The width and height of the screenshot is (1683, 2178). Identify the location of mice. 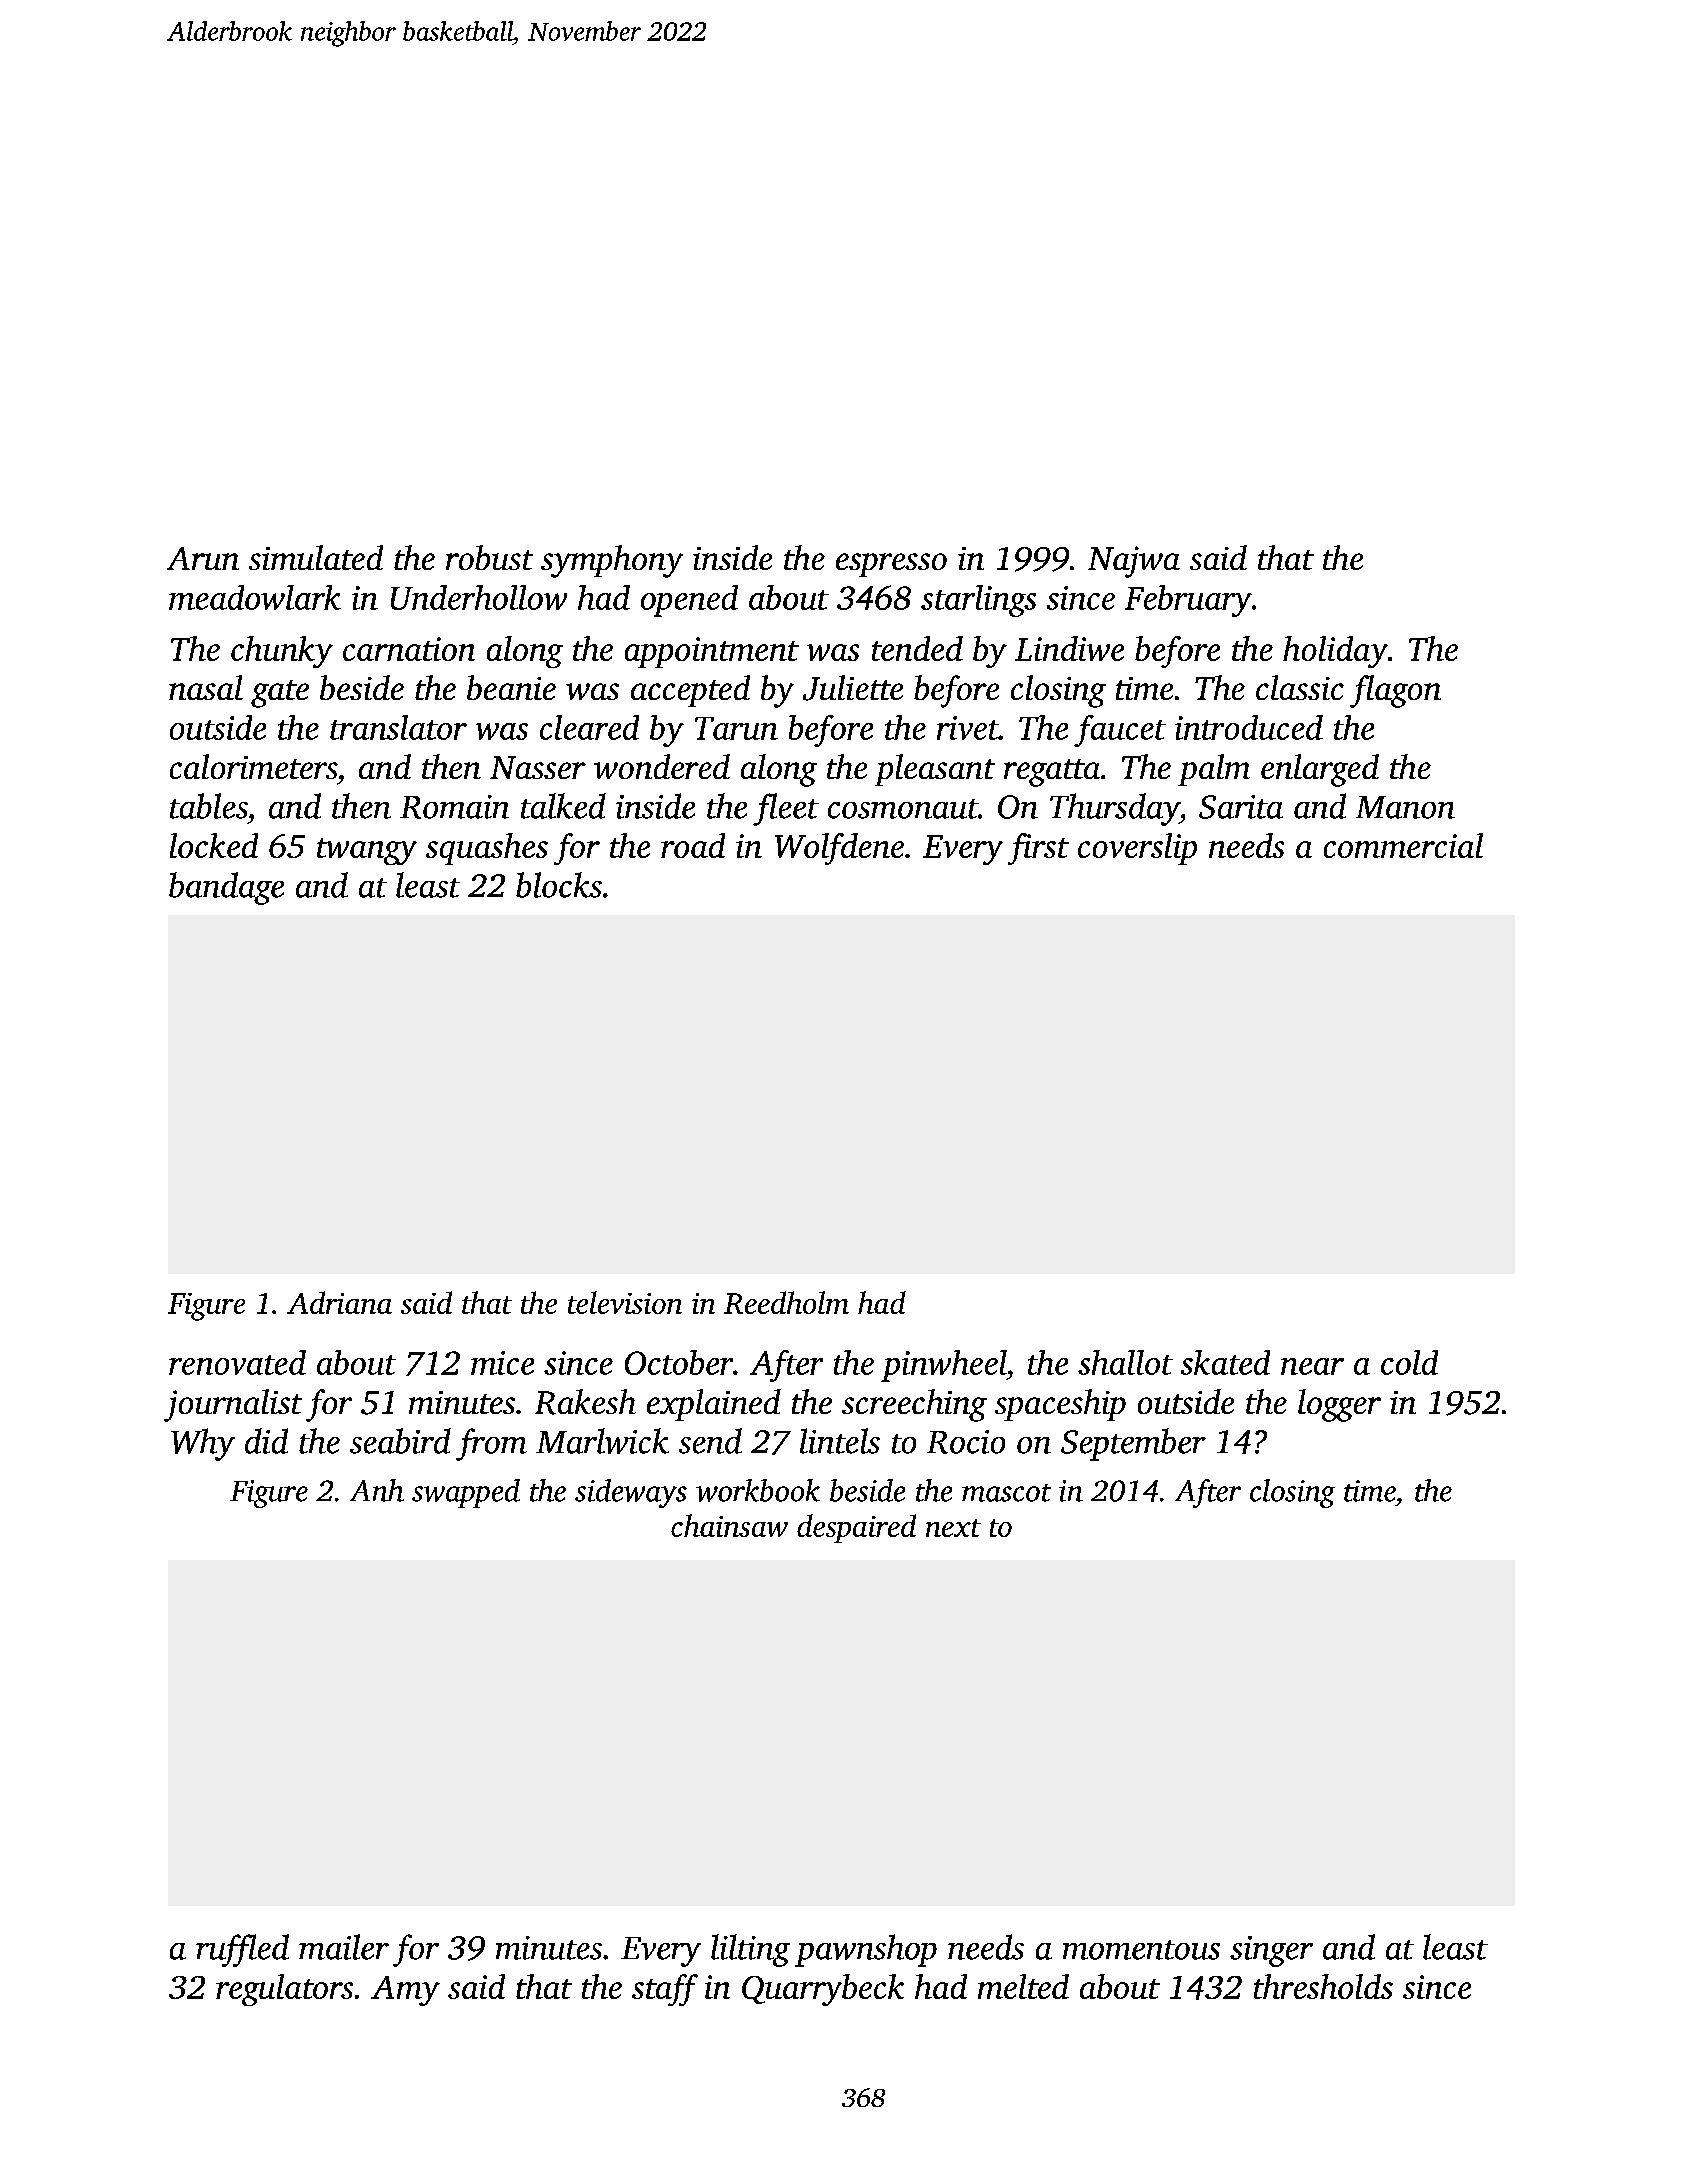
(502, 1363).
